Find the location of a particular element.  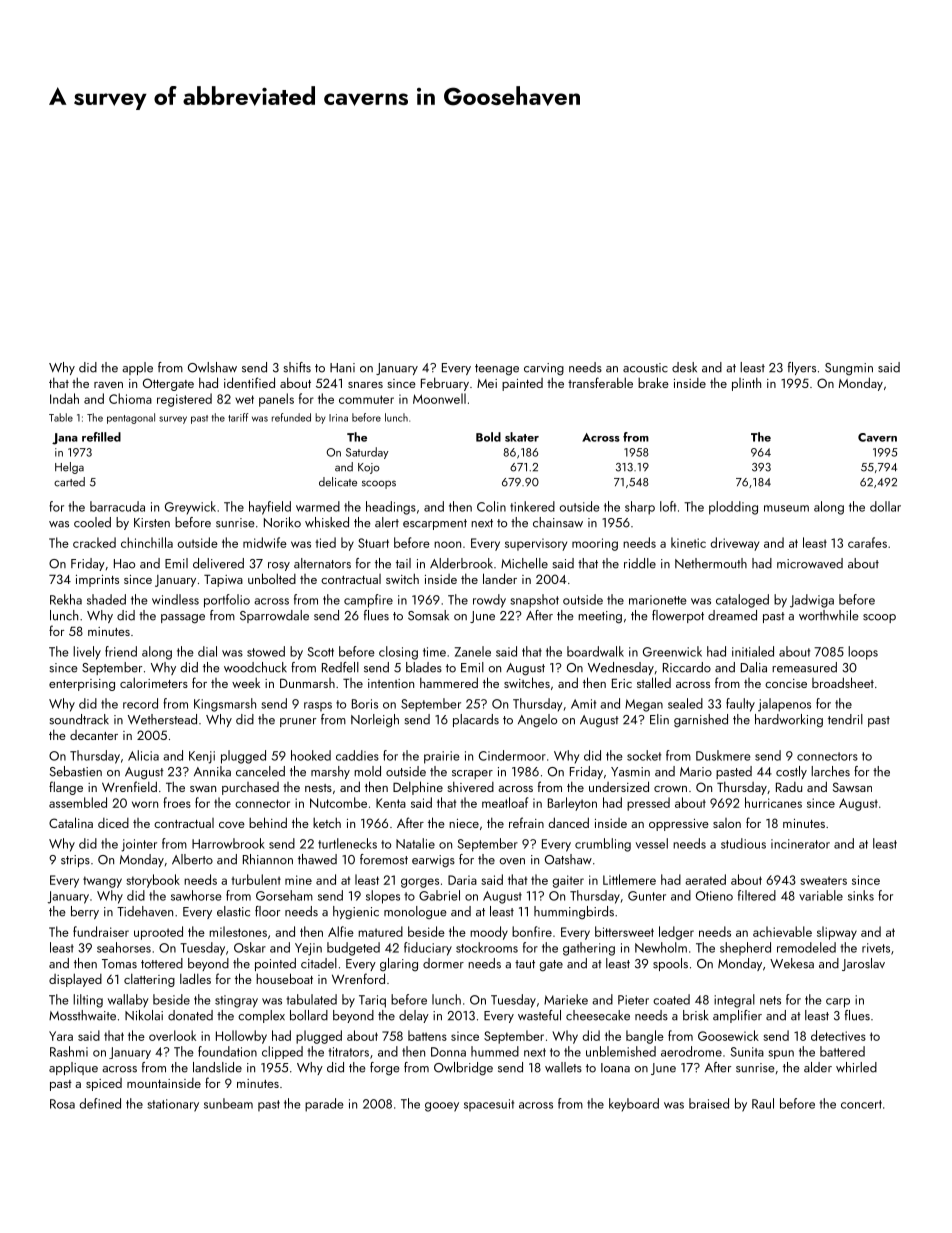

Hani is located at coordinates (342, 368).
